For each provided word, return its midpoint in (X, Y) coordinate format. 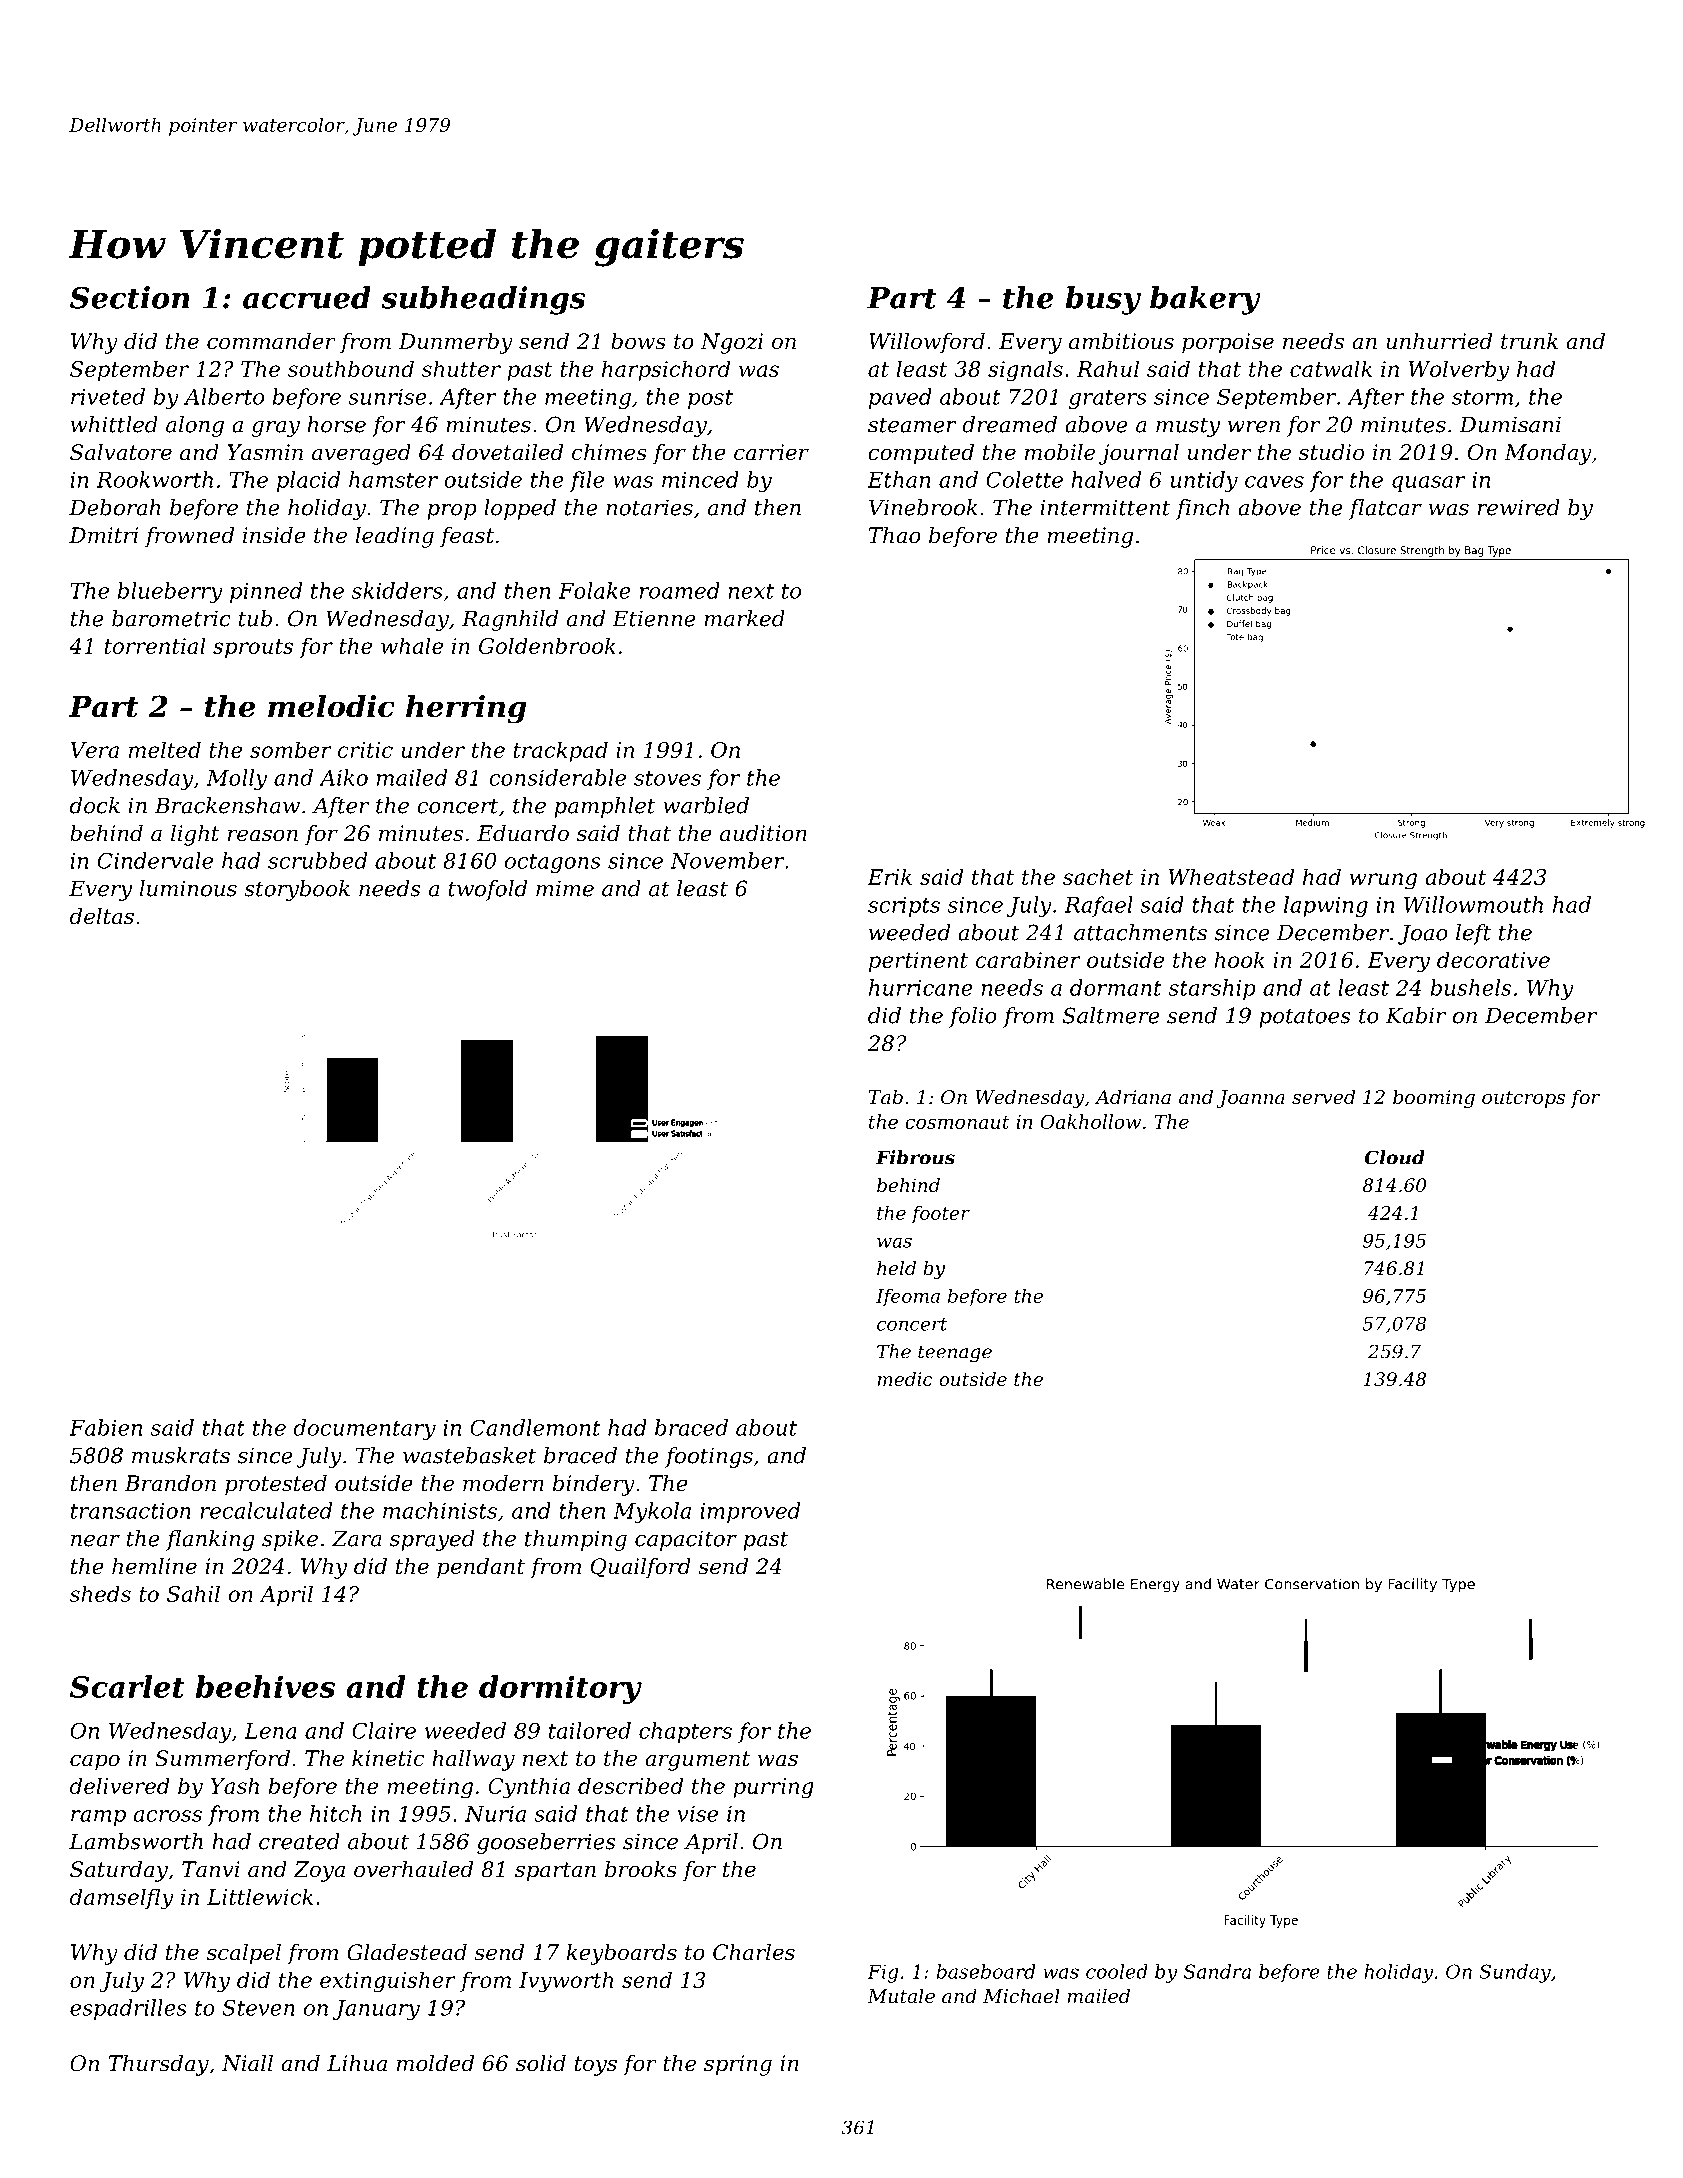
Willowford (927, 343)
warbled (706, 805)
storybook (297, 890)
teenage (955, 1354)
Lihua (357, 2063)
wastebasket (469, 1455)
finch (1202, 509)
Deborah (114, 507)
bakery (1205, 300)
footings (709, 1457)
